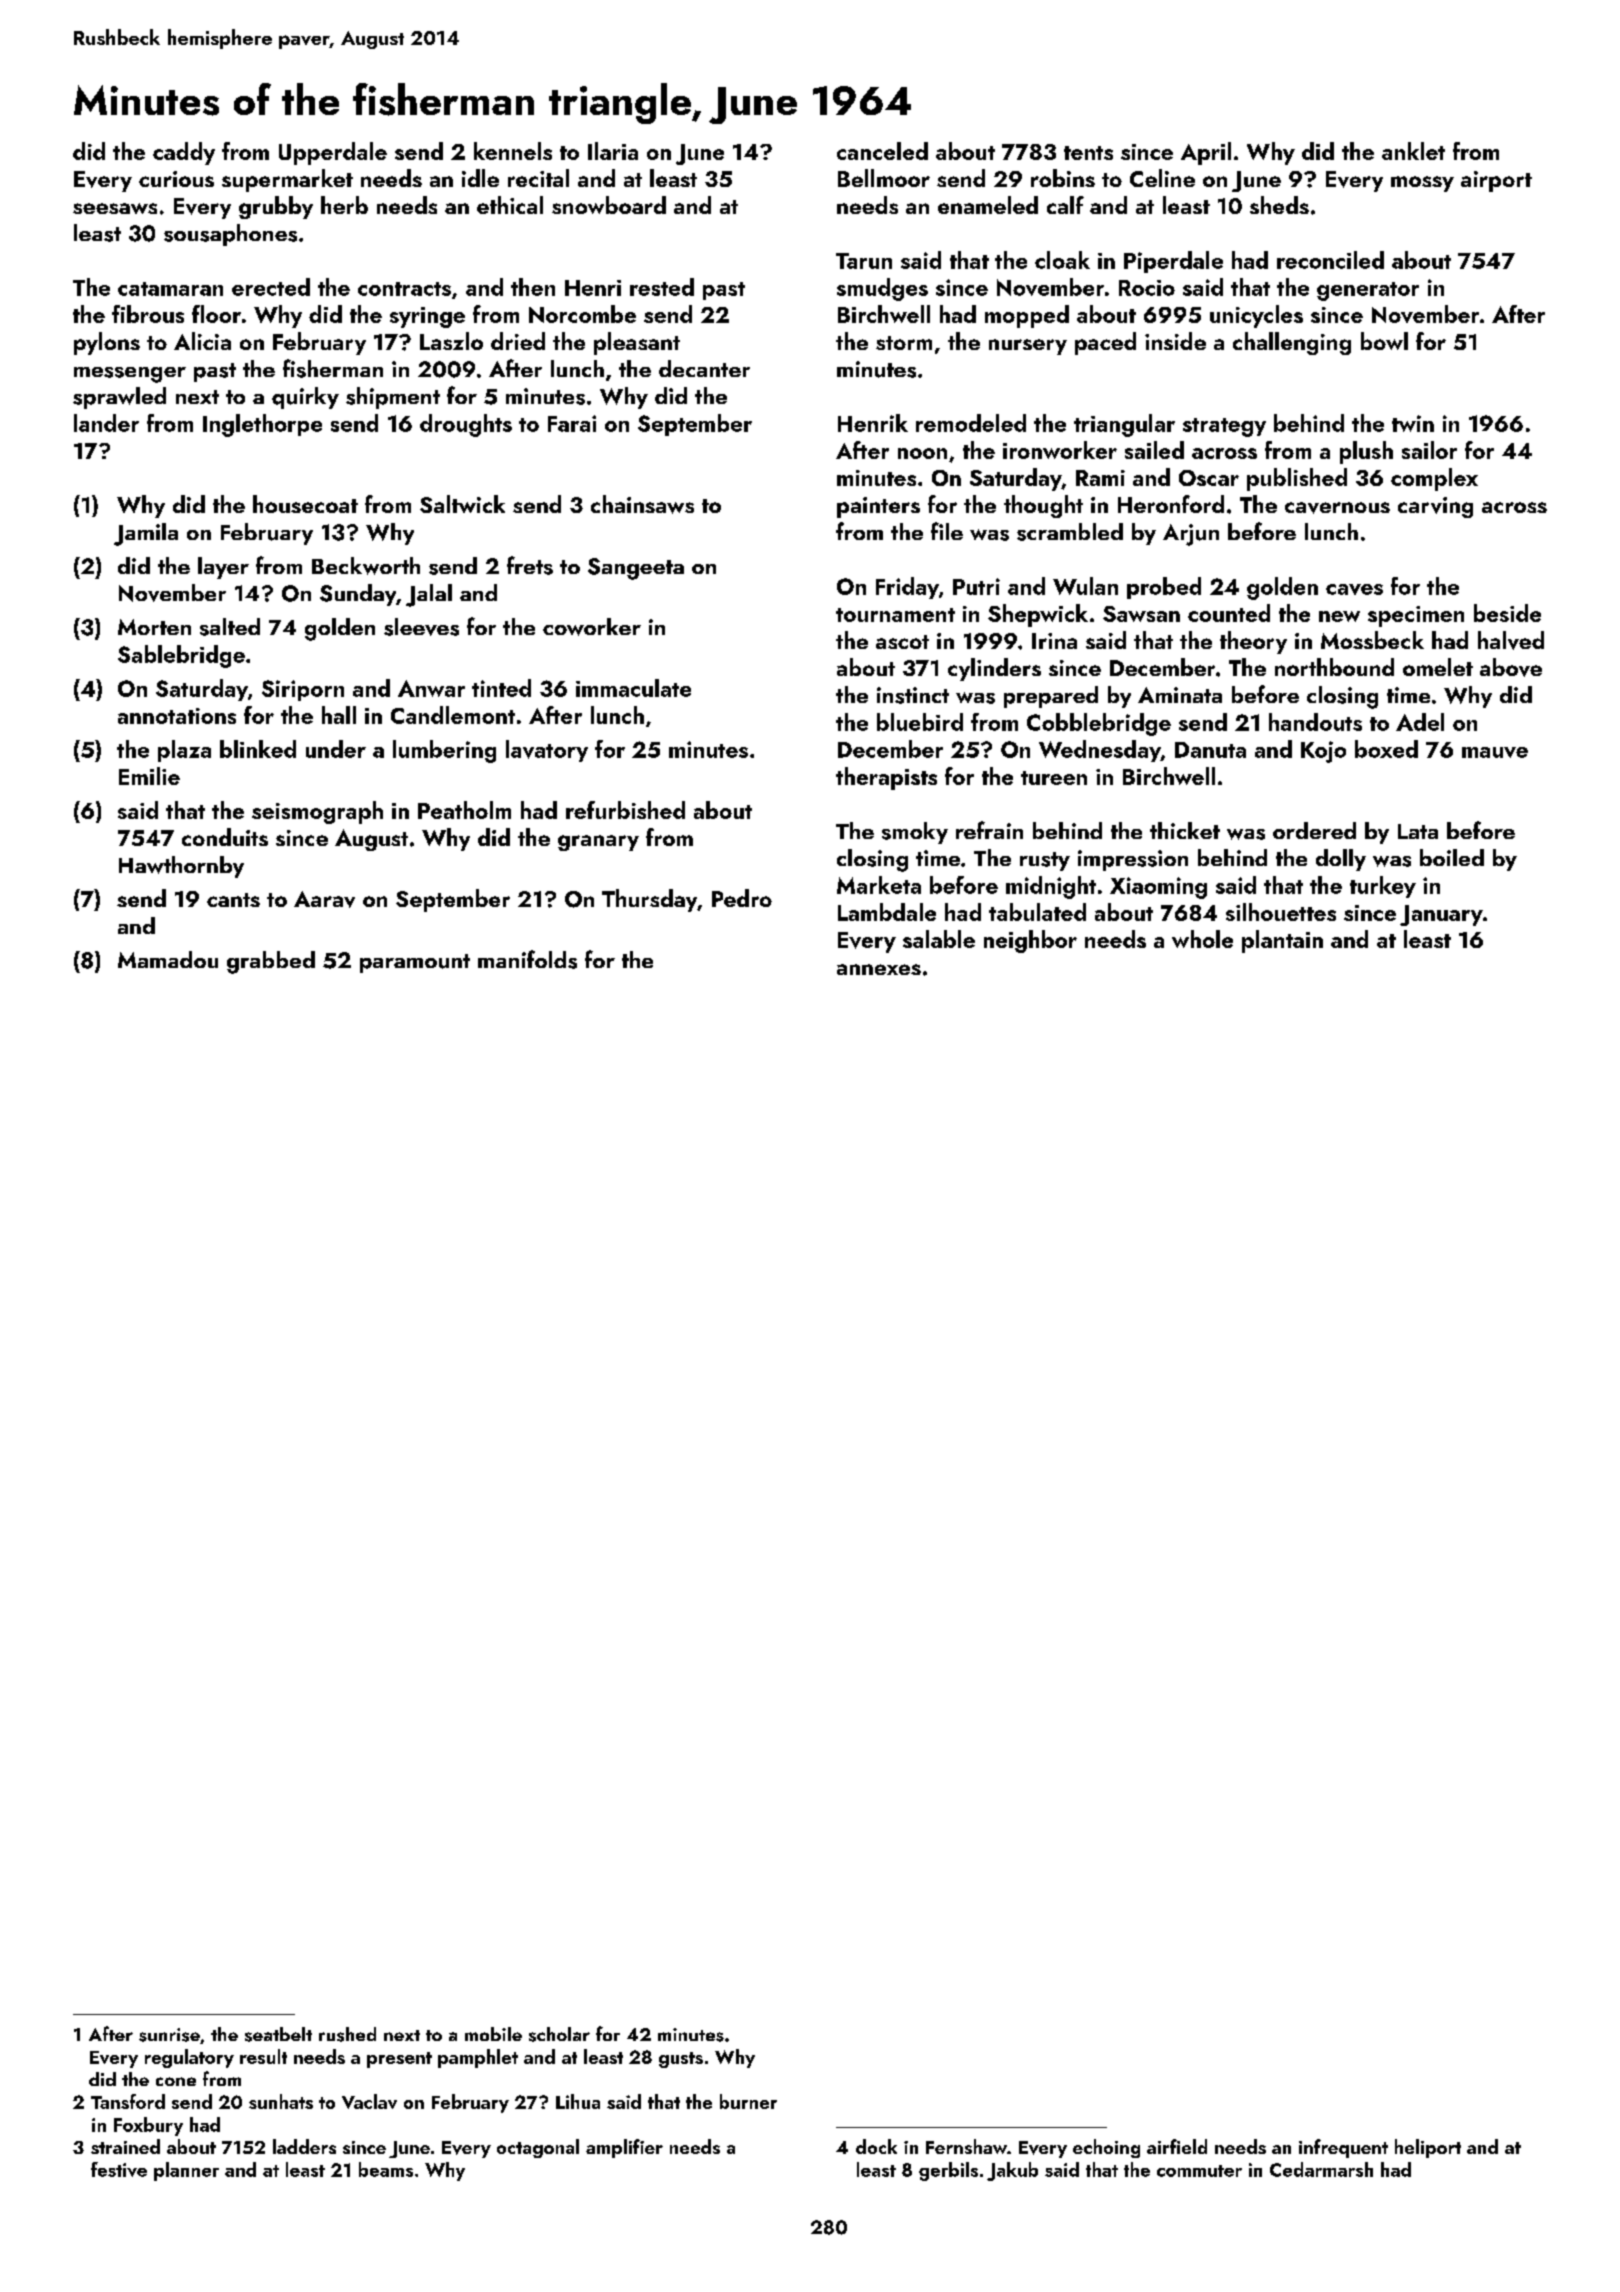 This document has width=1620, height=2292. I want to click on beams, so click(386, 2169).
